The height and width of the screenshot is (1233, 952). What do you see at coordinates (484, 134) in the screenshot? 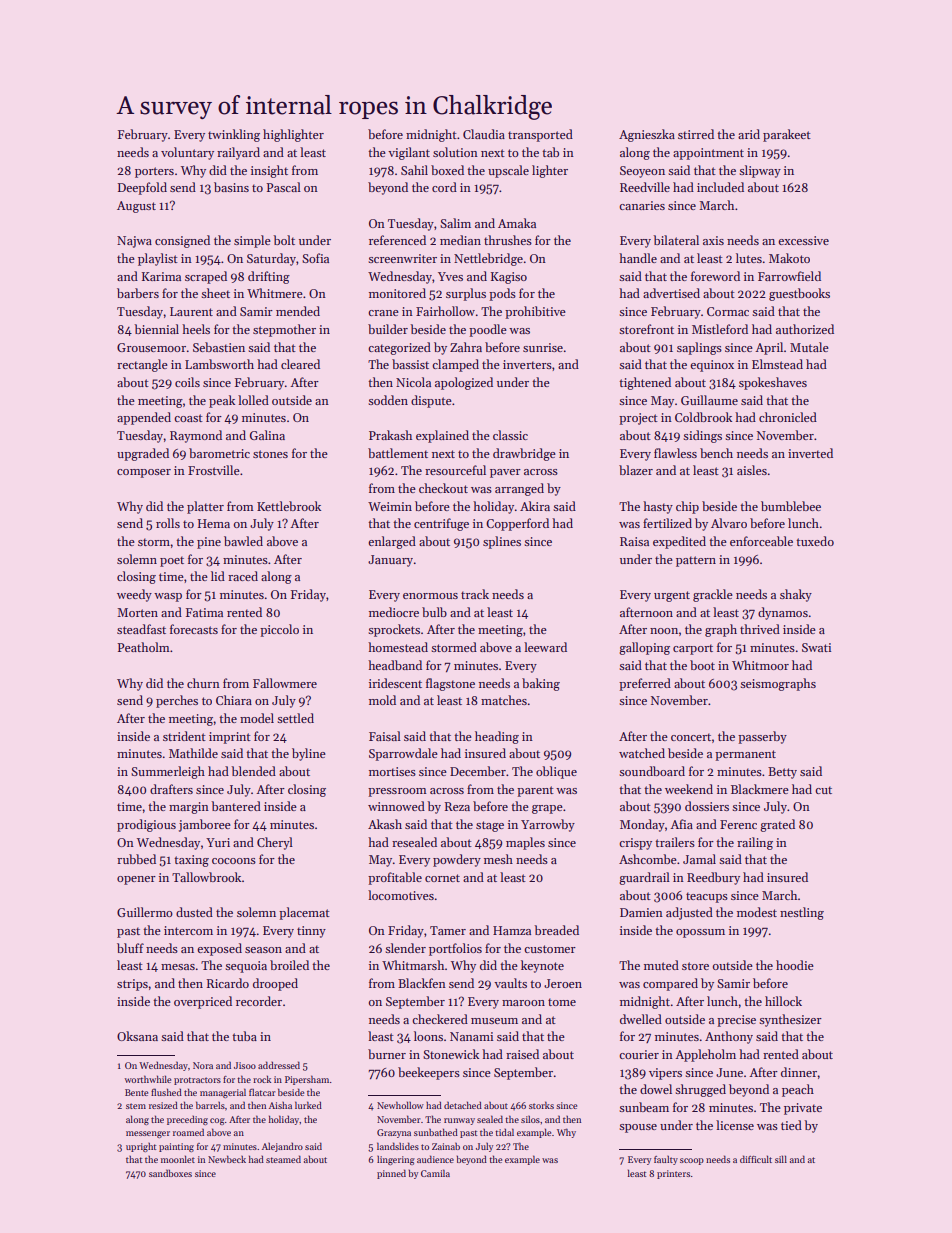
I see `Claudia` at bounding box center [484, 134].
